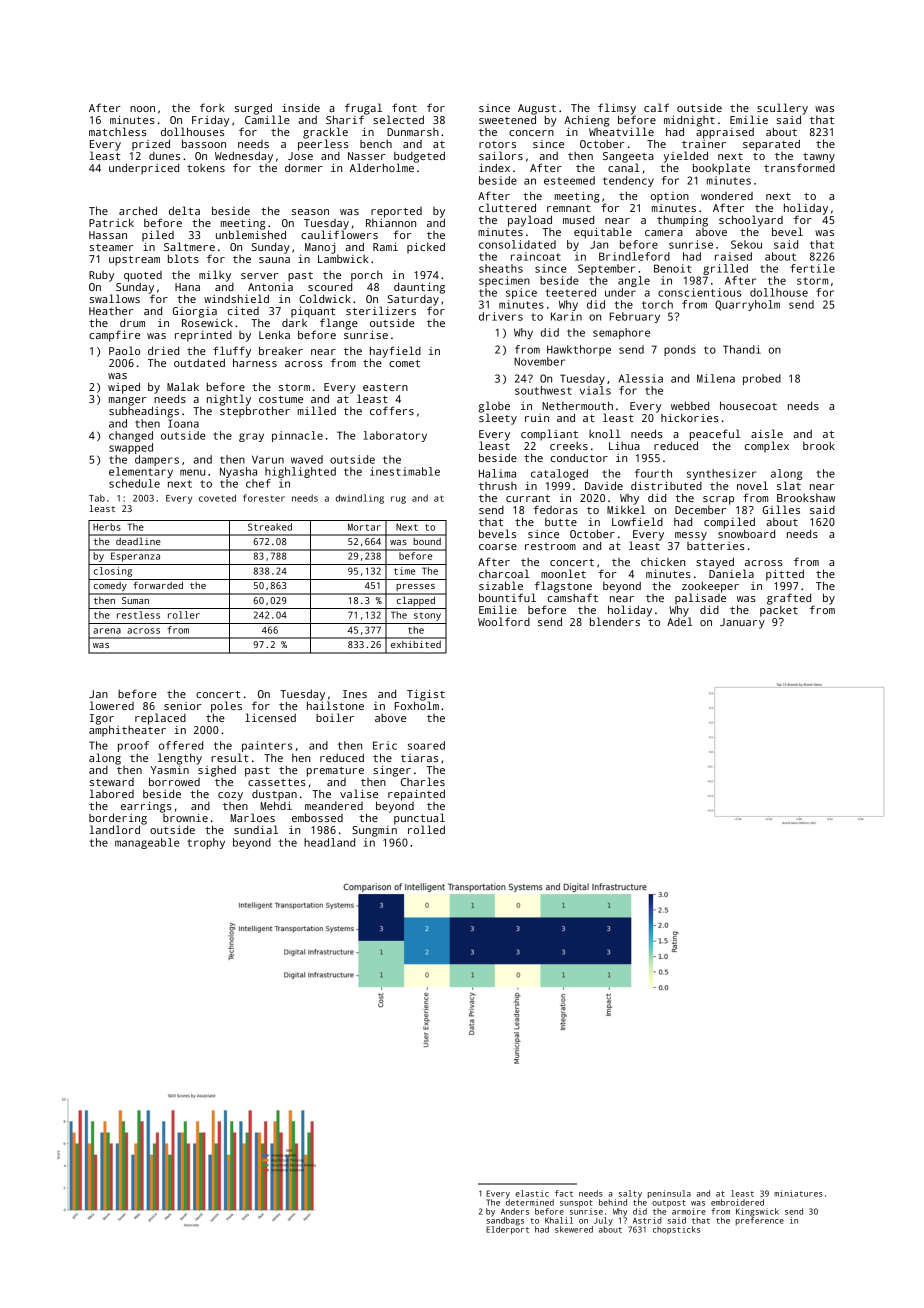 The height and width of the document is (1308, 924). Describe the element at coordinates (426, 829) in the document. I see `rolled` at that location.
